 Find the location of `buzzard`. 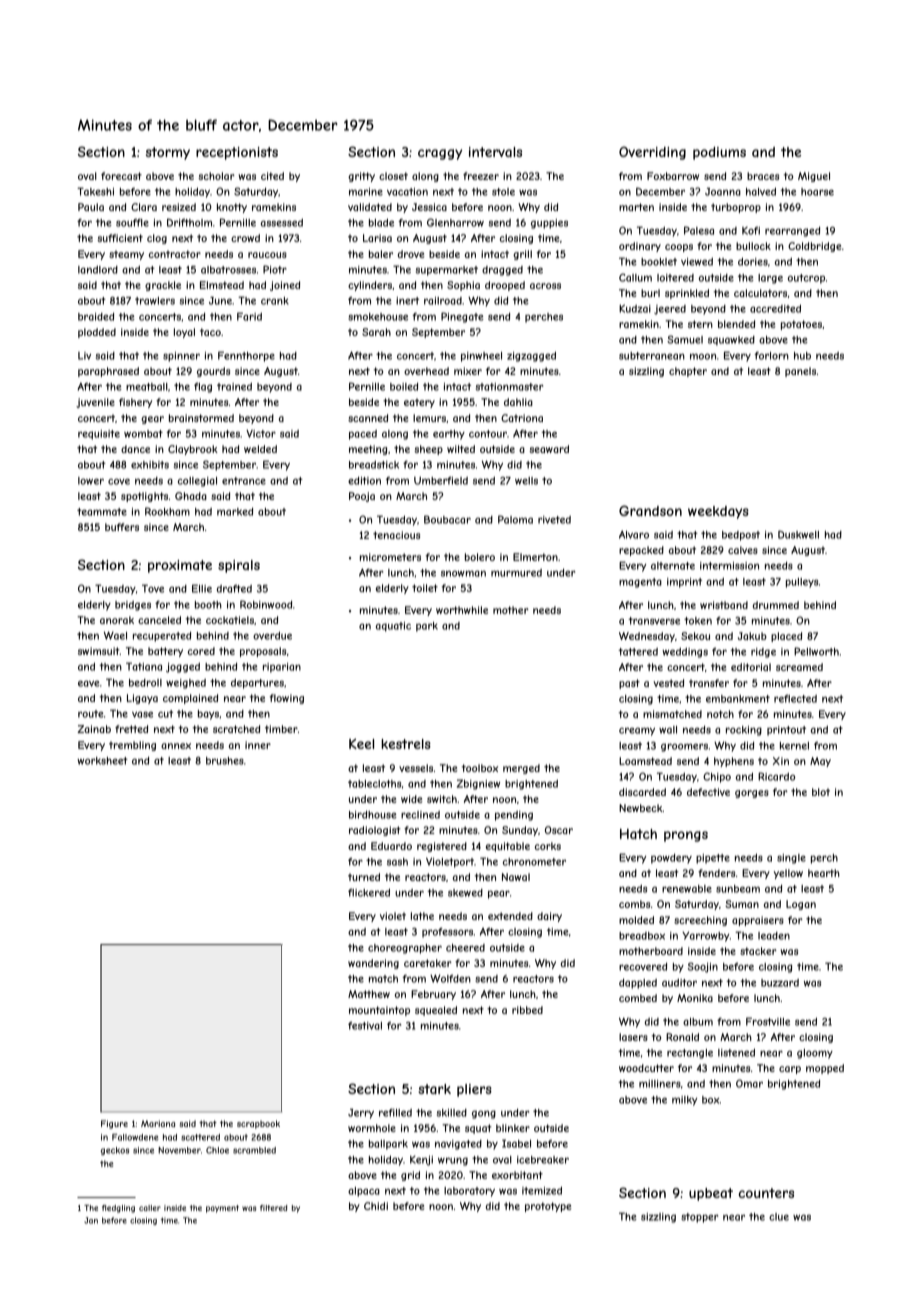

buzzard is located at coordinates (780, 983).
